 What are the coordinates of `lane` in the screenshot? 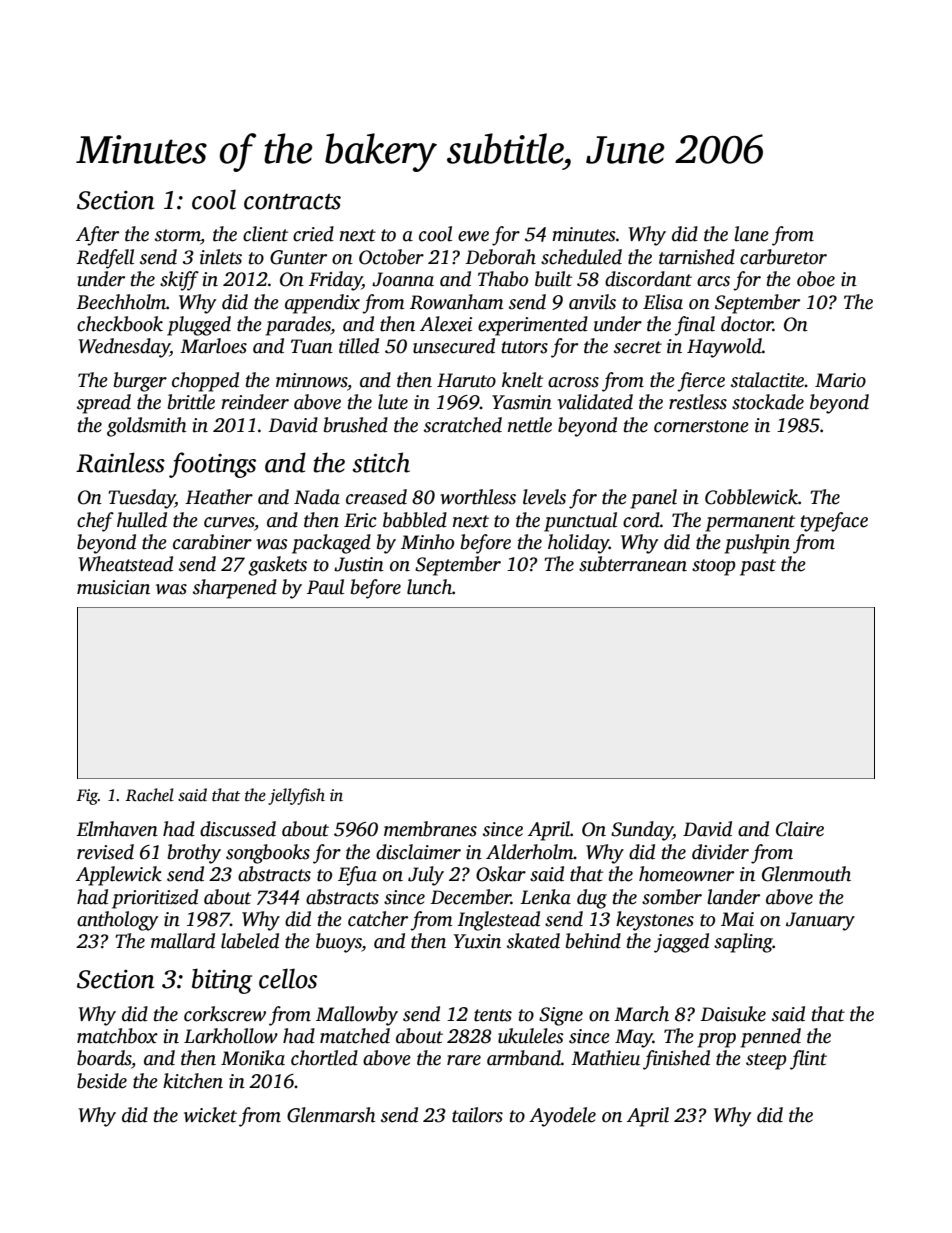 It's located at (751, 234).
